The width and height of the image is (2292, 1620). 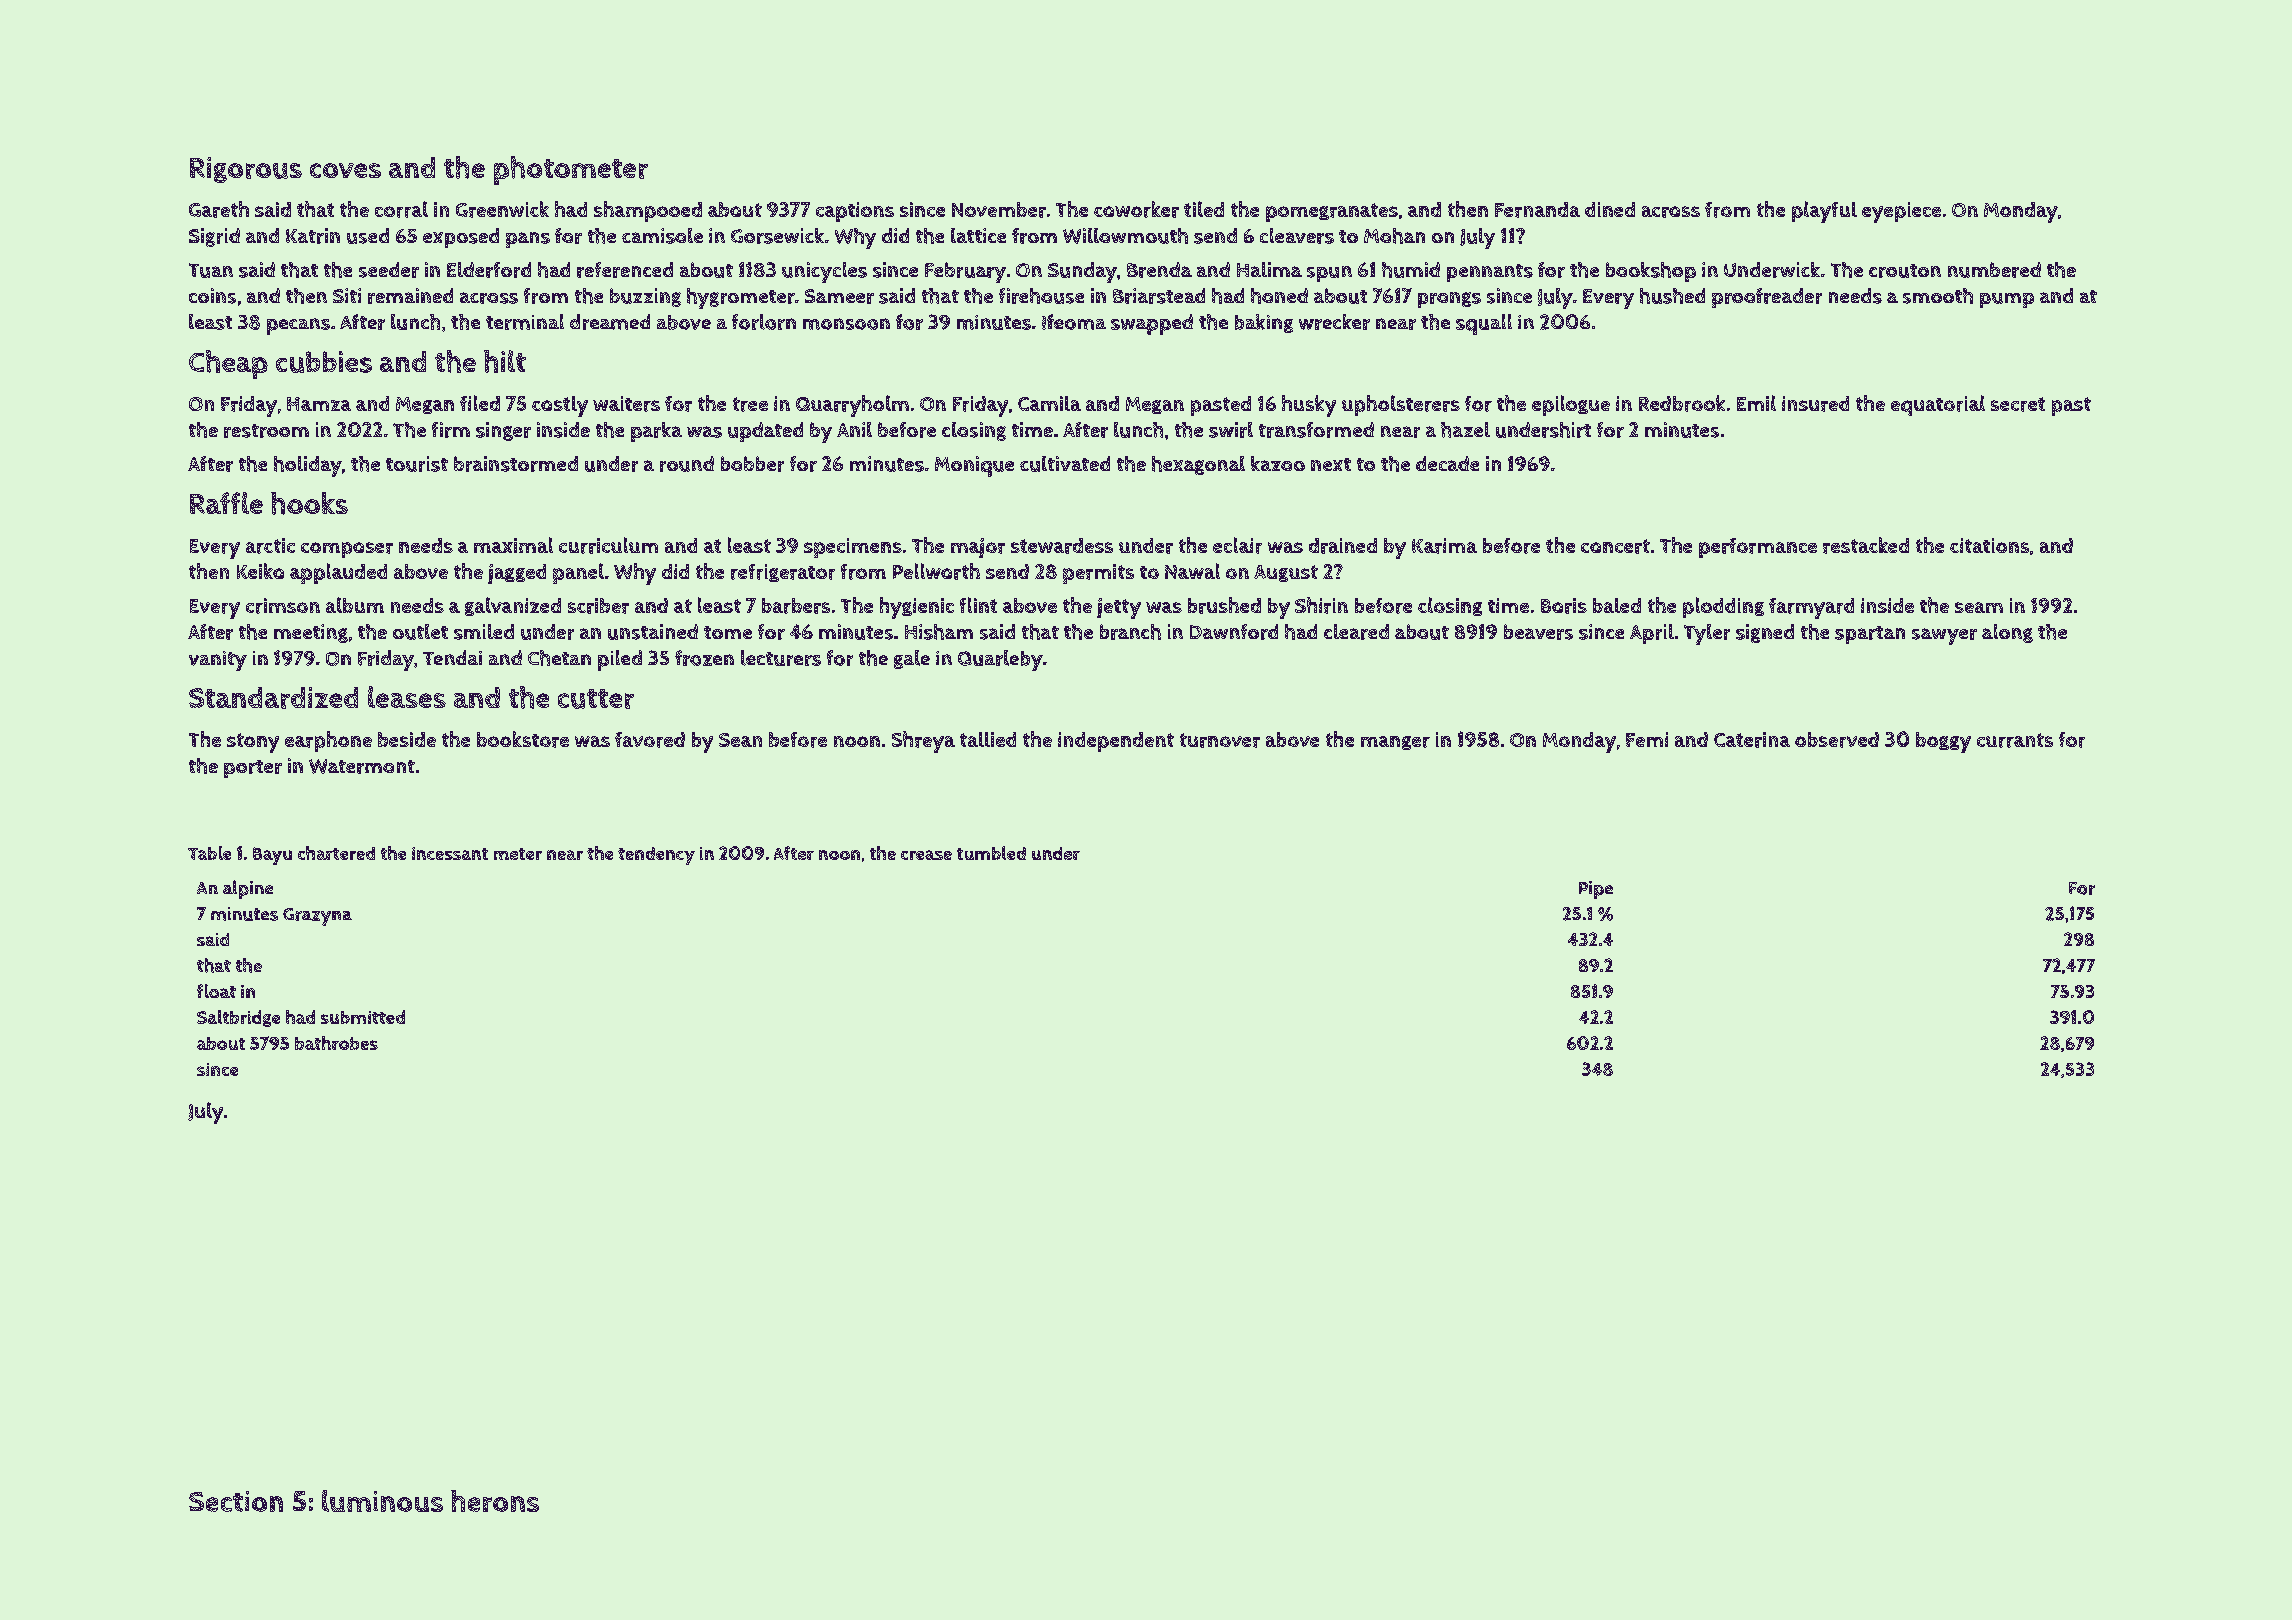 I want to click on eyepiece, so click(x=1901, y=212).
